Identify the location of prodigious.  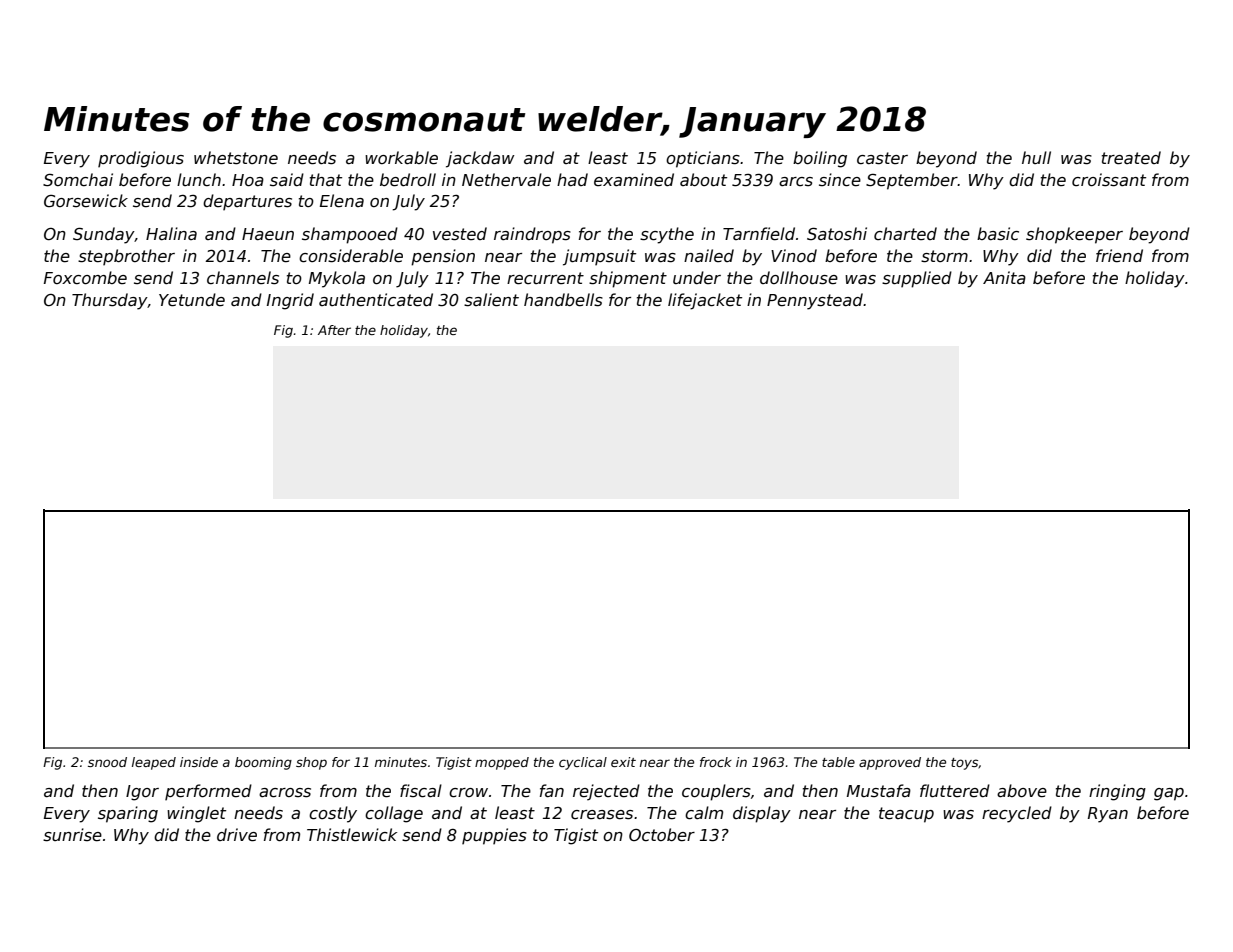
(141, 159).
